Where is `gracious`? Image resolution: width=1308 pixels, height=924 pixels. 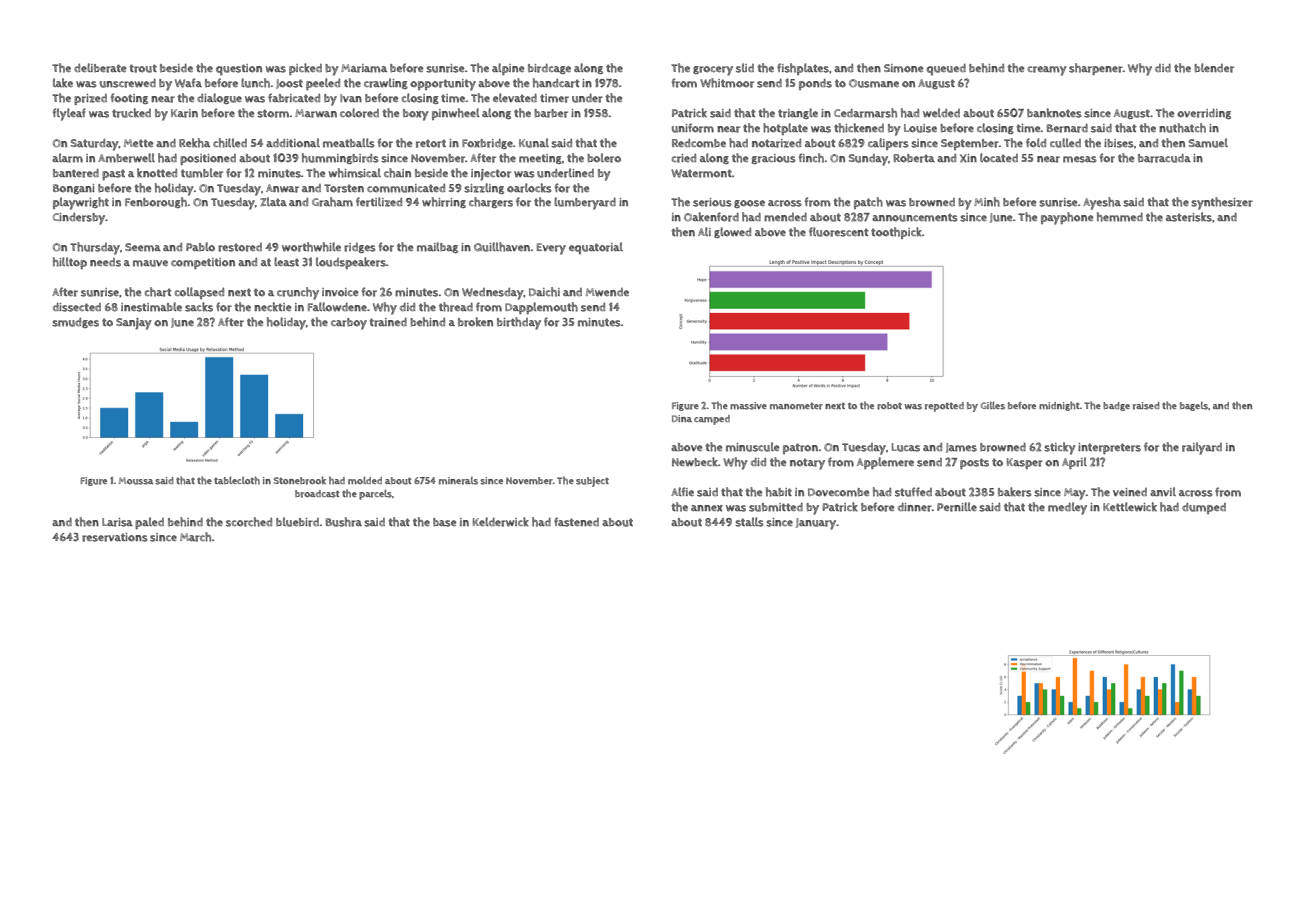
gracious is located at coordinates (773, 159).
